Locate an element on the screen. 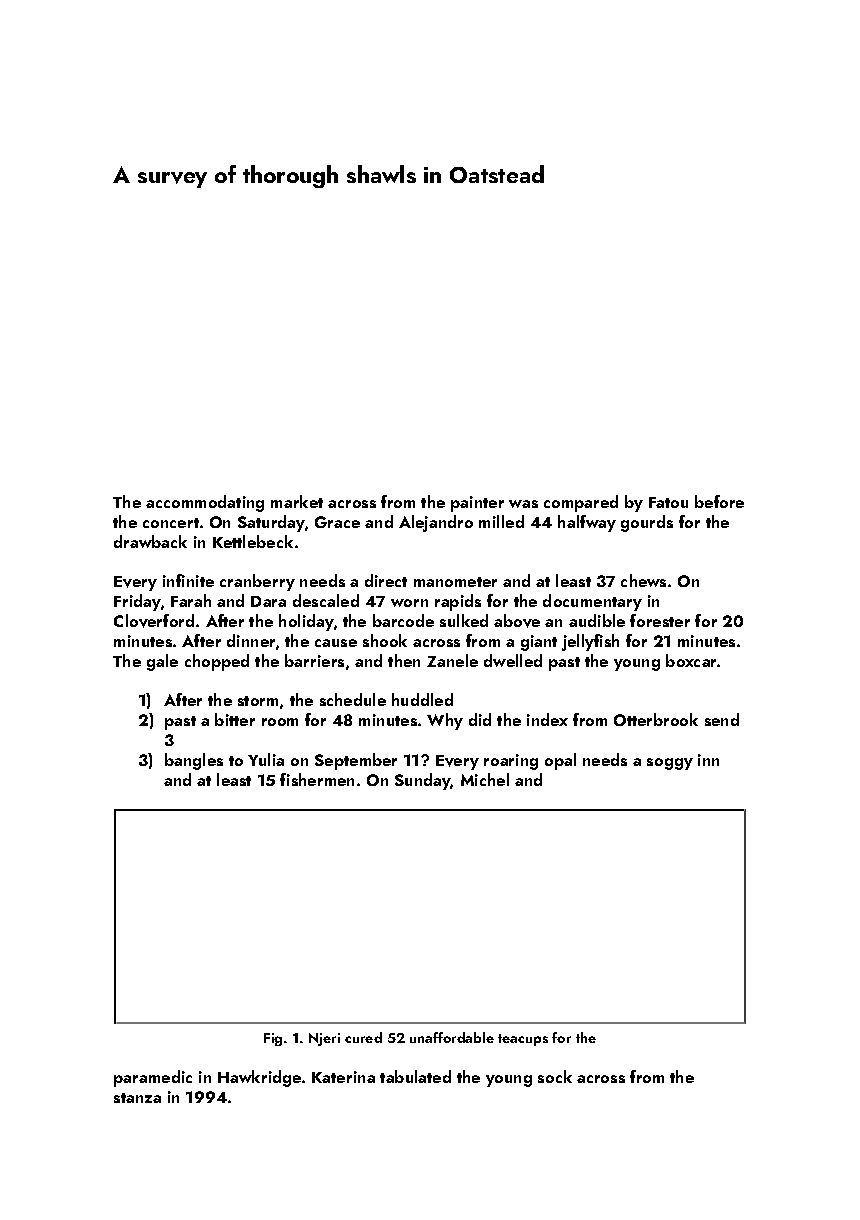 This screenshot has width=860, height=1220. Michel is located at coordinates (485, 779).
